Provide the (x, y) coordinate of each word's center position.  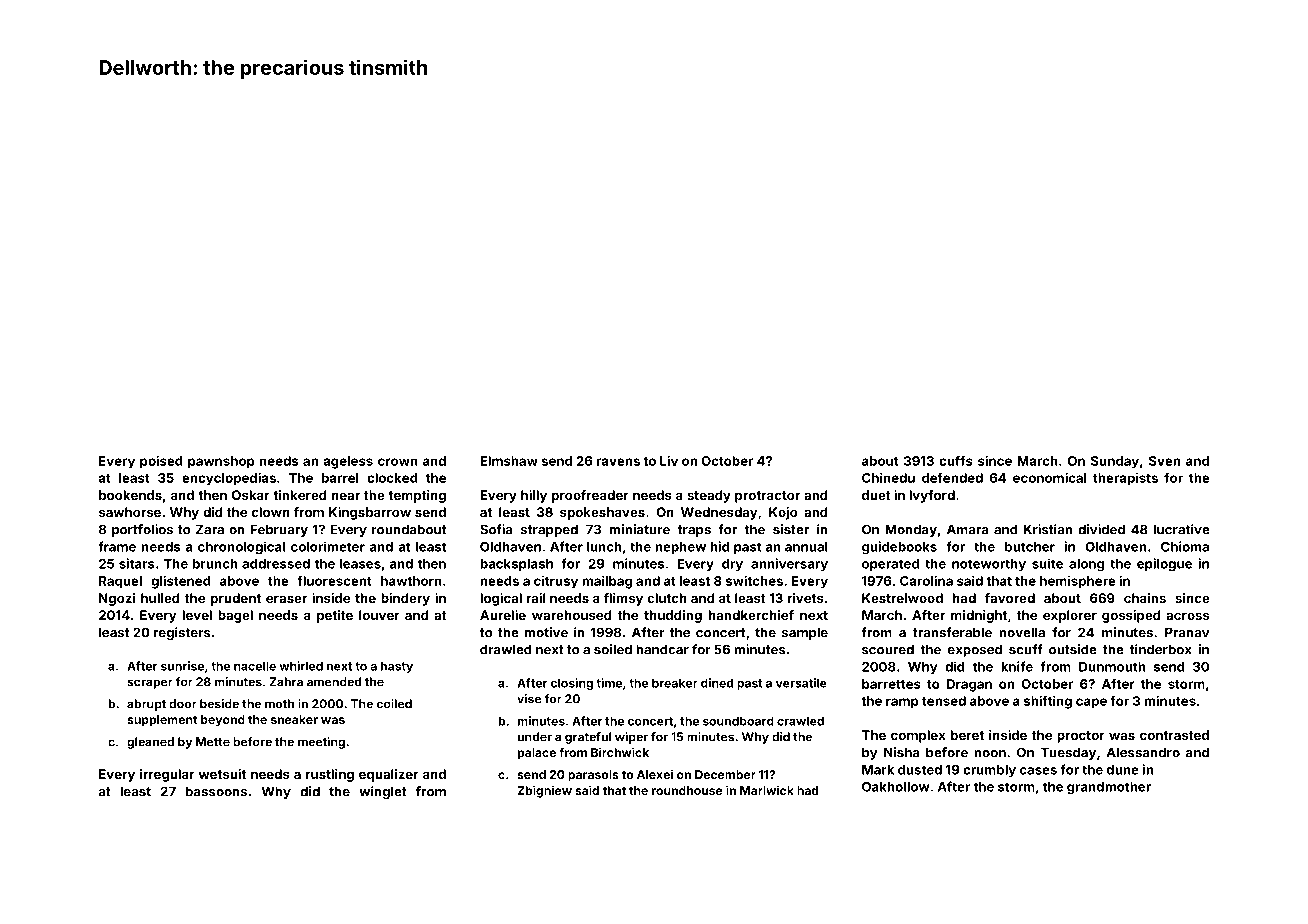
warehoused (572, 615)
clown (271, 512)
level (197, 615)
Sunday (1115, 462)
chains (1145, 598)
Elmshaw (509, 461)
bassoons (216, 791)
